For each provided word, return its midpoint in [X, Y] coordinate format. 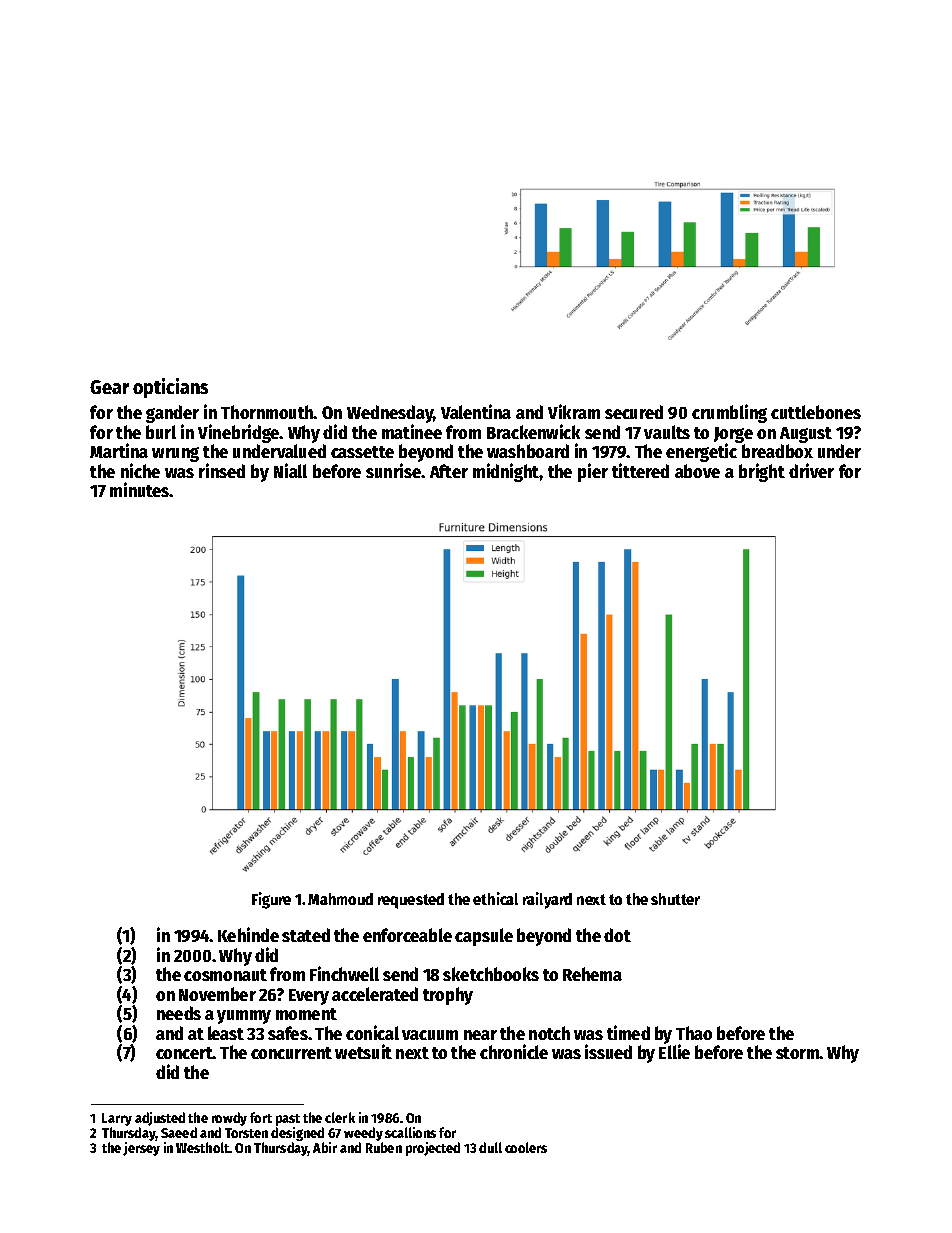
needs [179, 1013]
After [449, 471]
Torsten [246, 1133]
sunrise [393, 470]
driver [811, 470]
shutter [675, 899]
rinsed [222, 470]
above [697, 471]
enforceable [407, 935]
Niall [290, 470]
